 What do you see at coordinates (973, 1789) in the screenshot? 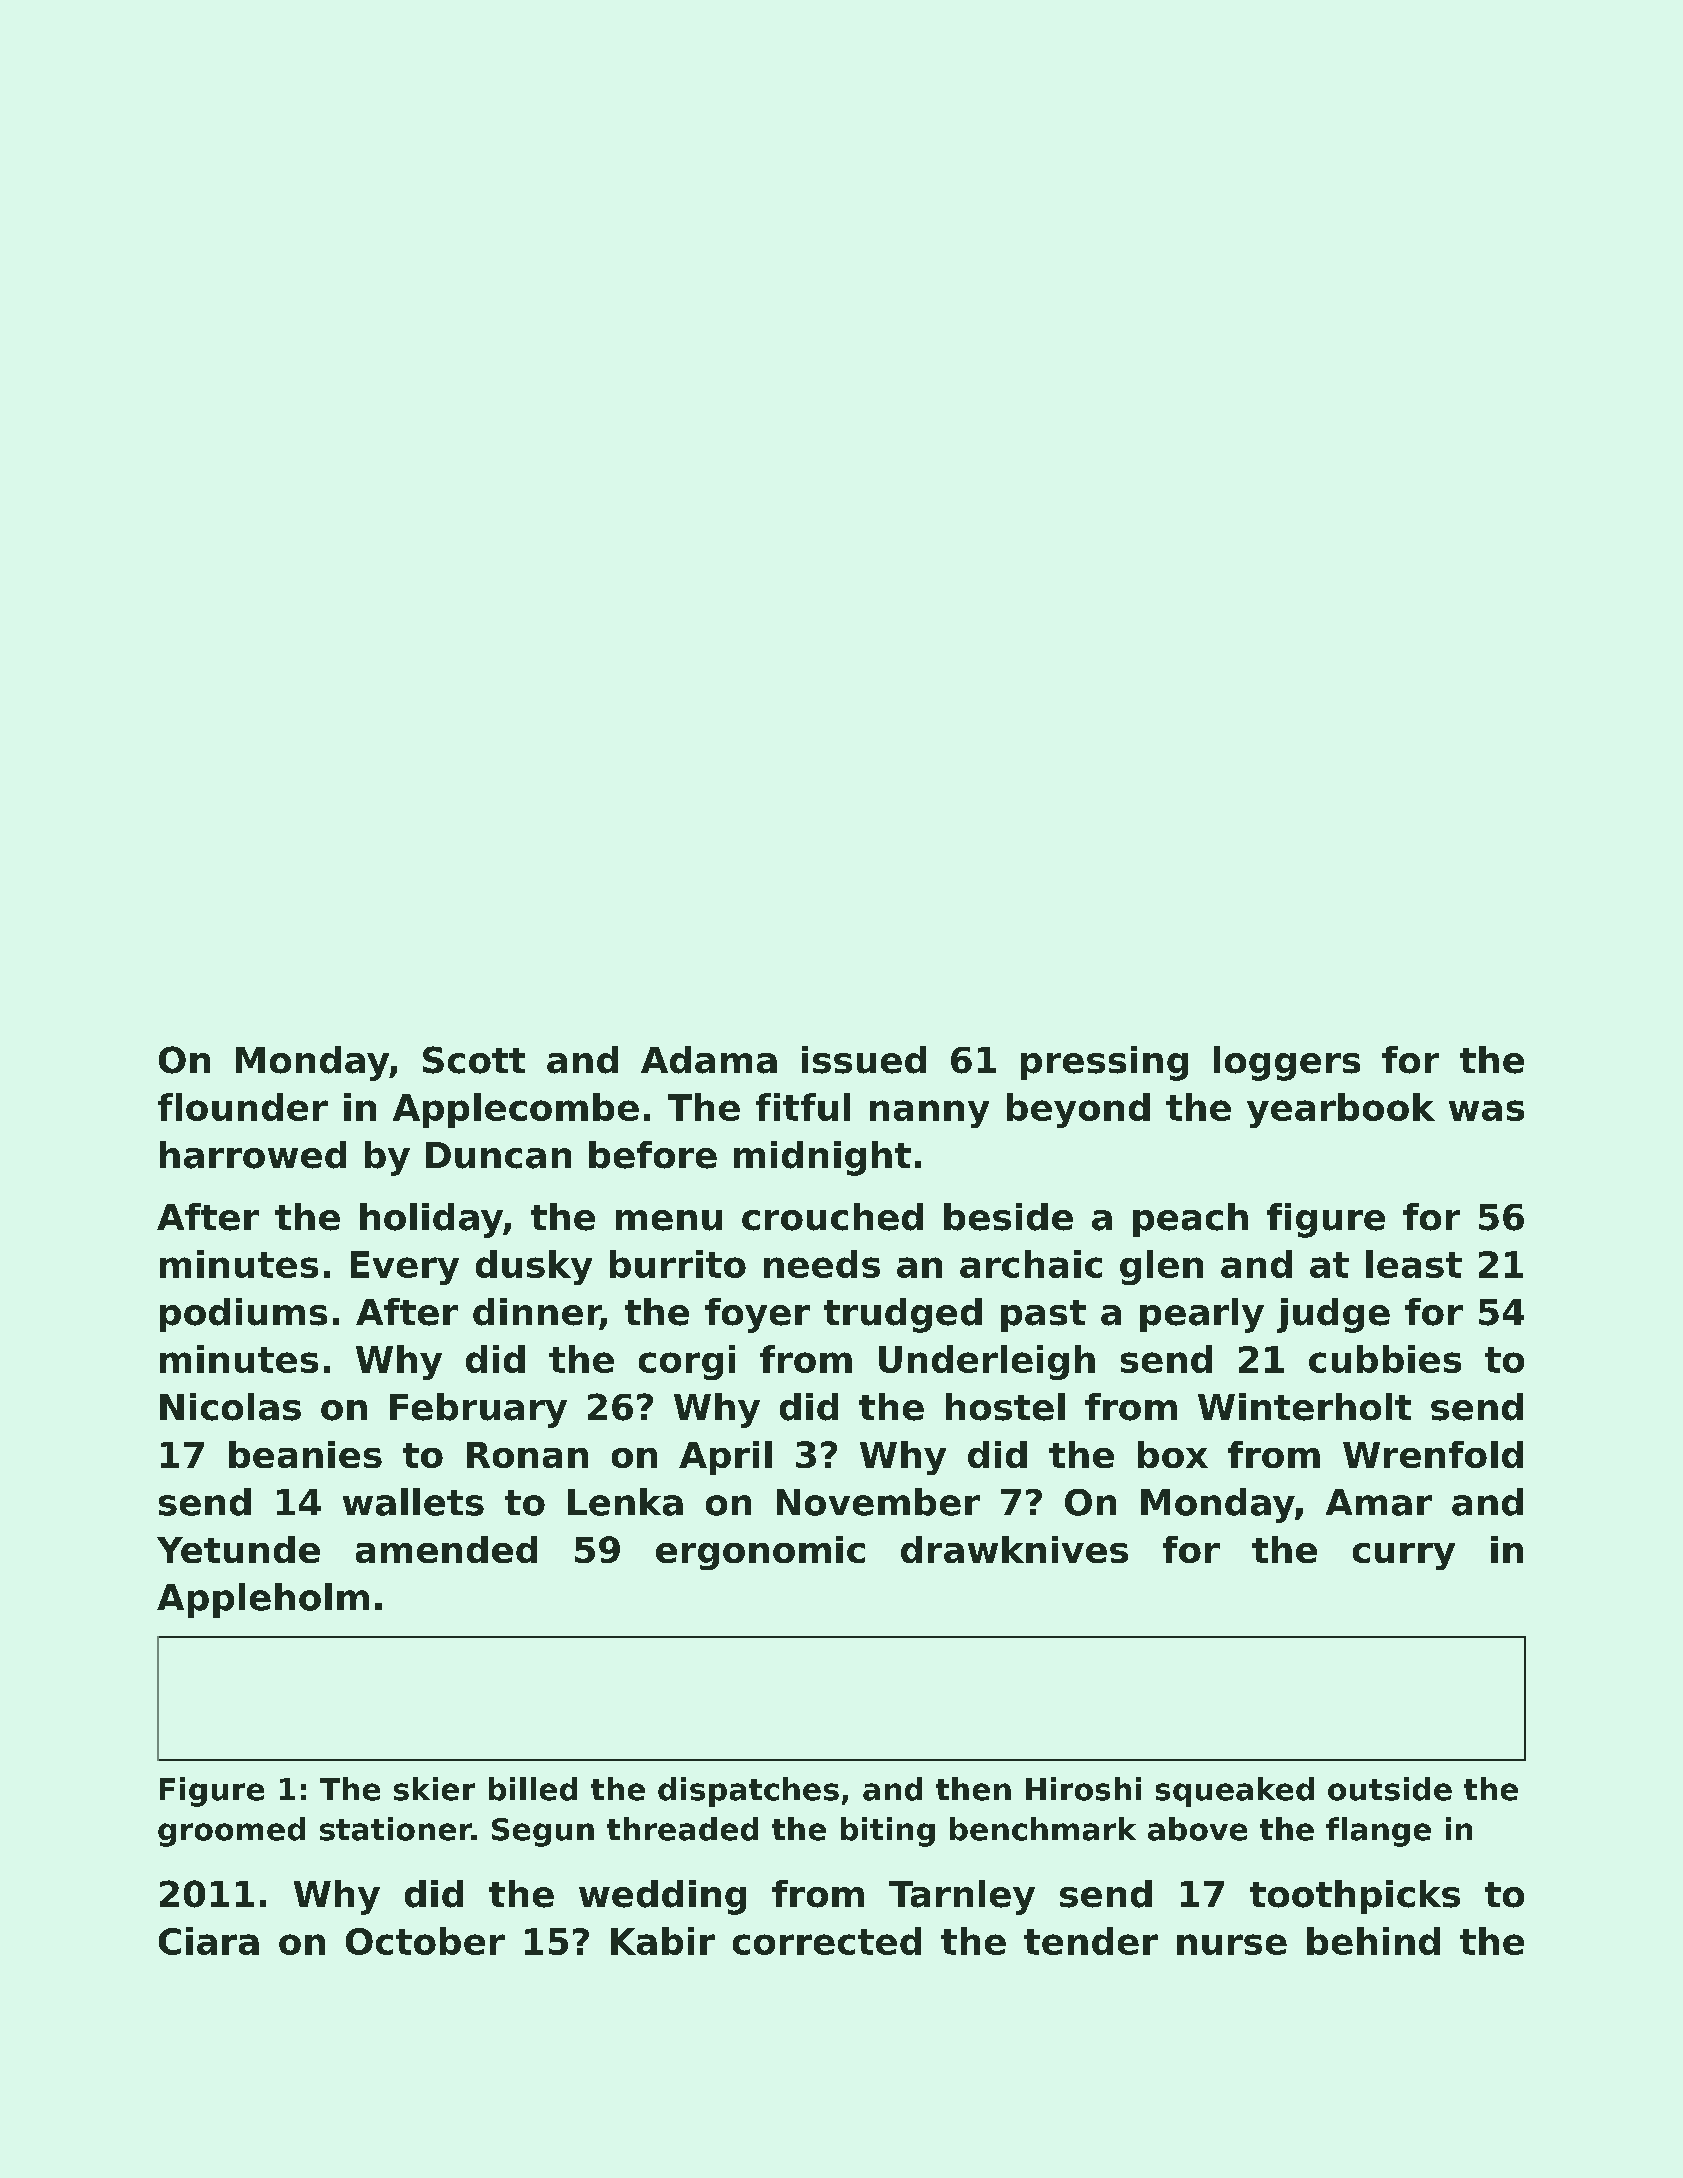
I see `then` at bounding box center [973, 1789].
